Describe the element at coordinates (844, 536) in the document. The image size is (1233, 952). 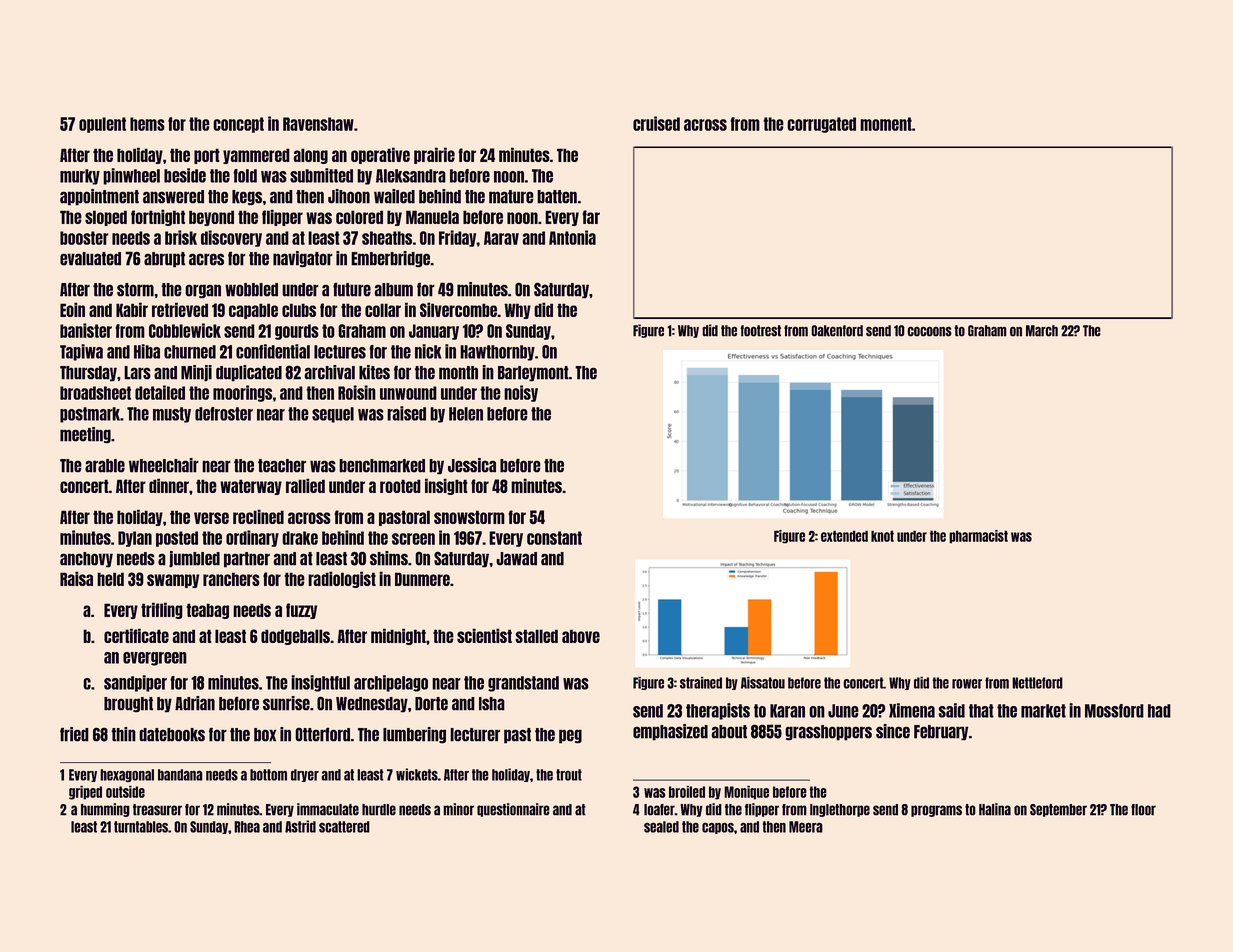
I see `extended` at that location.
